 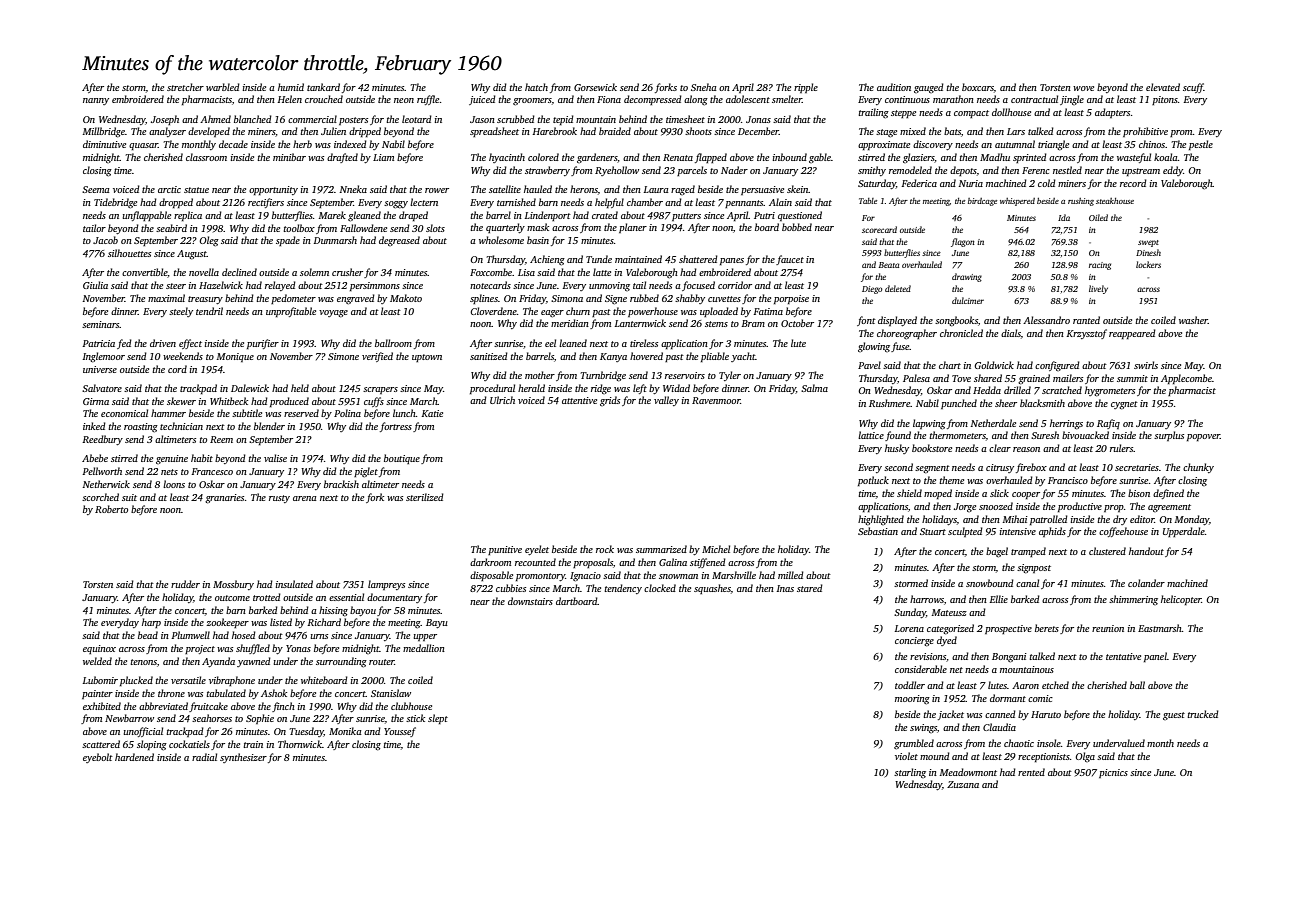 I want to click on dulcimer, so click(x=968, y=300).
